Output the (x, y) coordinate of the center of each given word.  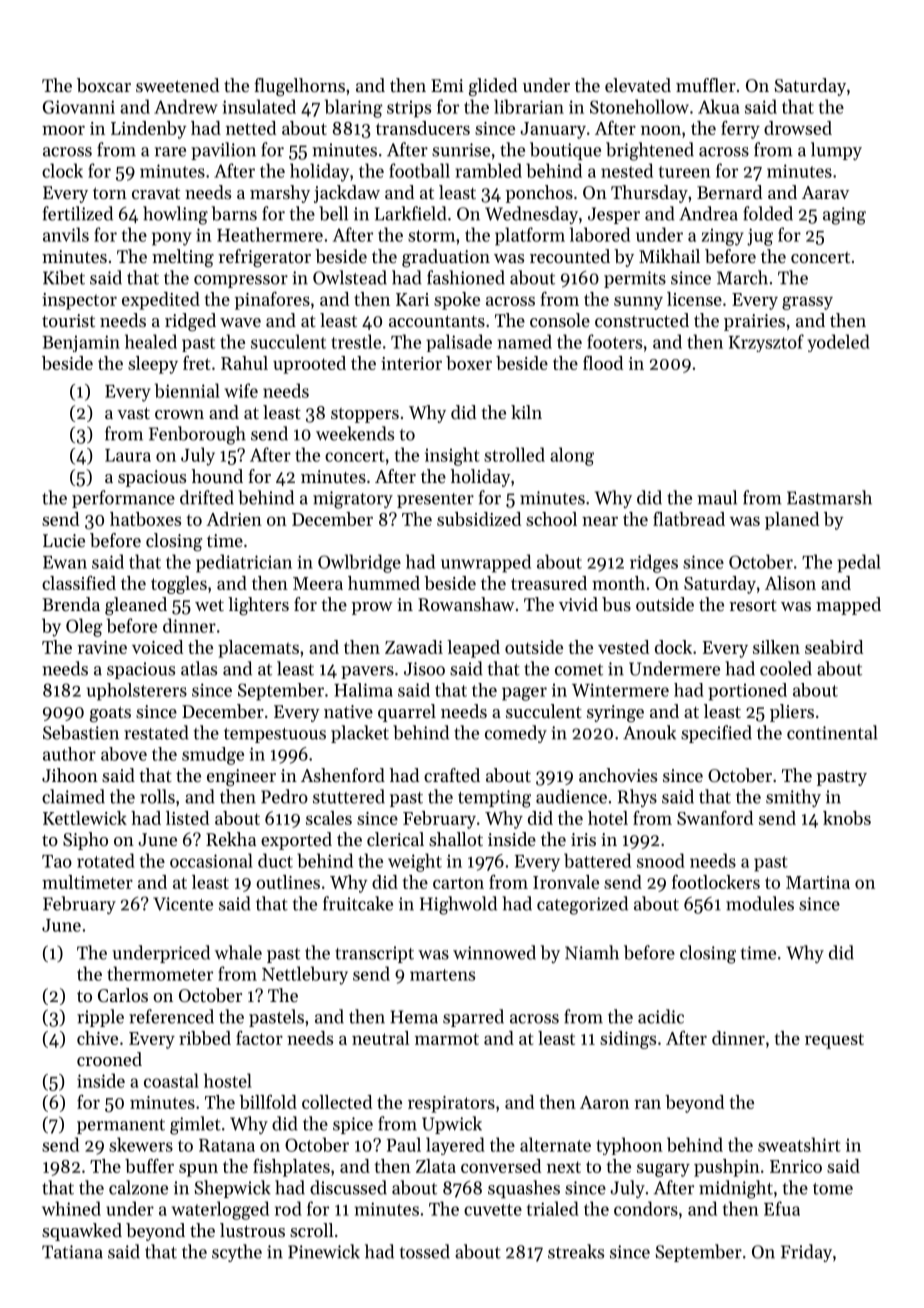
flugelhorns (299, 87)
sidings (628, 1040)
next (564, 1167)
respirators (451, 1104)
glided (493, 87)
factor (259, 1038)
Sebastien (81, 732)
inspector (79, 301)
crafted (452, 775)
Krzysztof (766, 343)
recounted (570, 256)
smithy (793, 798)
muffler (706, 85)
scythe (237, 1253)
